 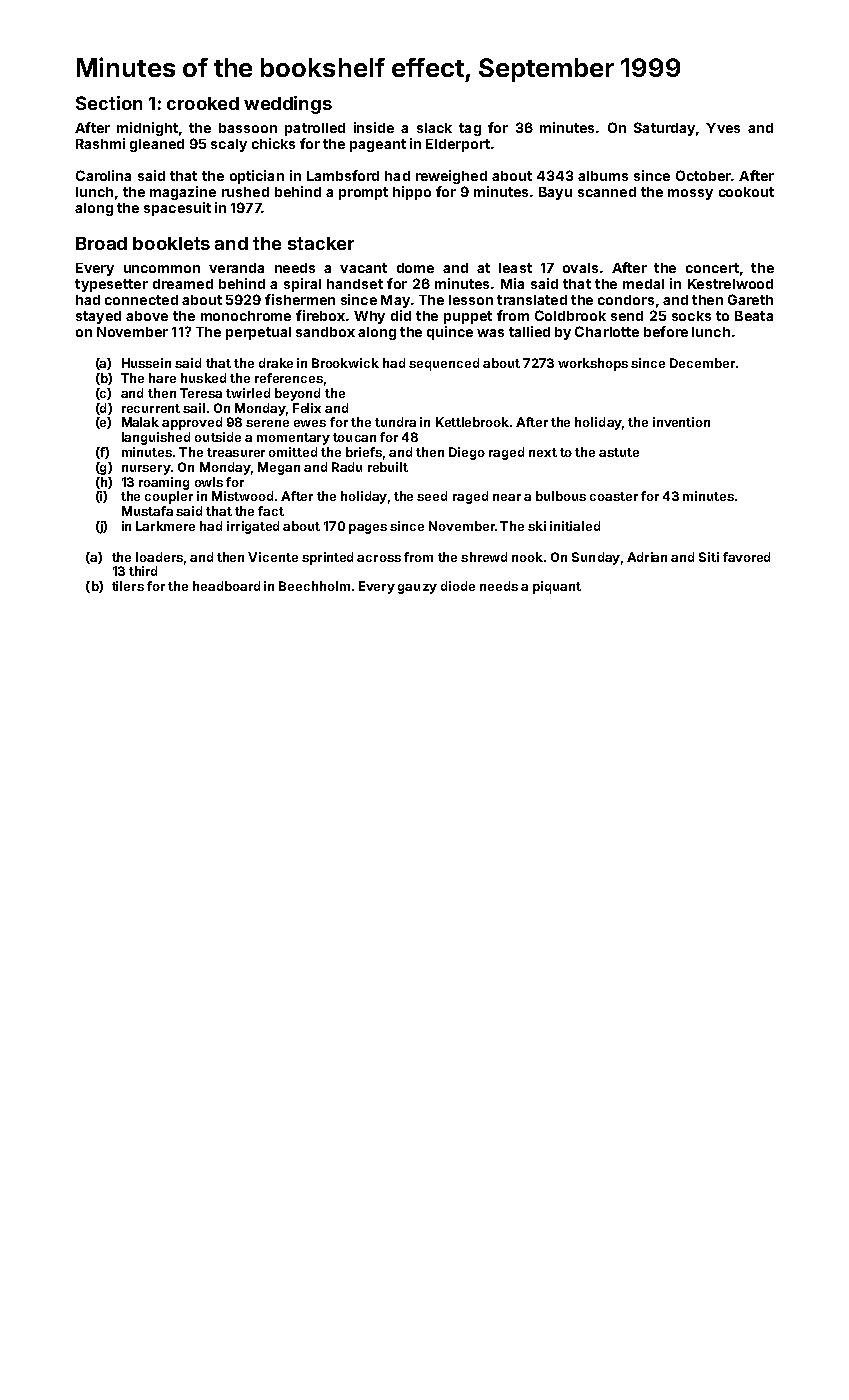 What do you see at coordinates (147, 129) in the page?
I see `midnight` at bounding box center [147, 129].
